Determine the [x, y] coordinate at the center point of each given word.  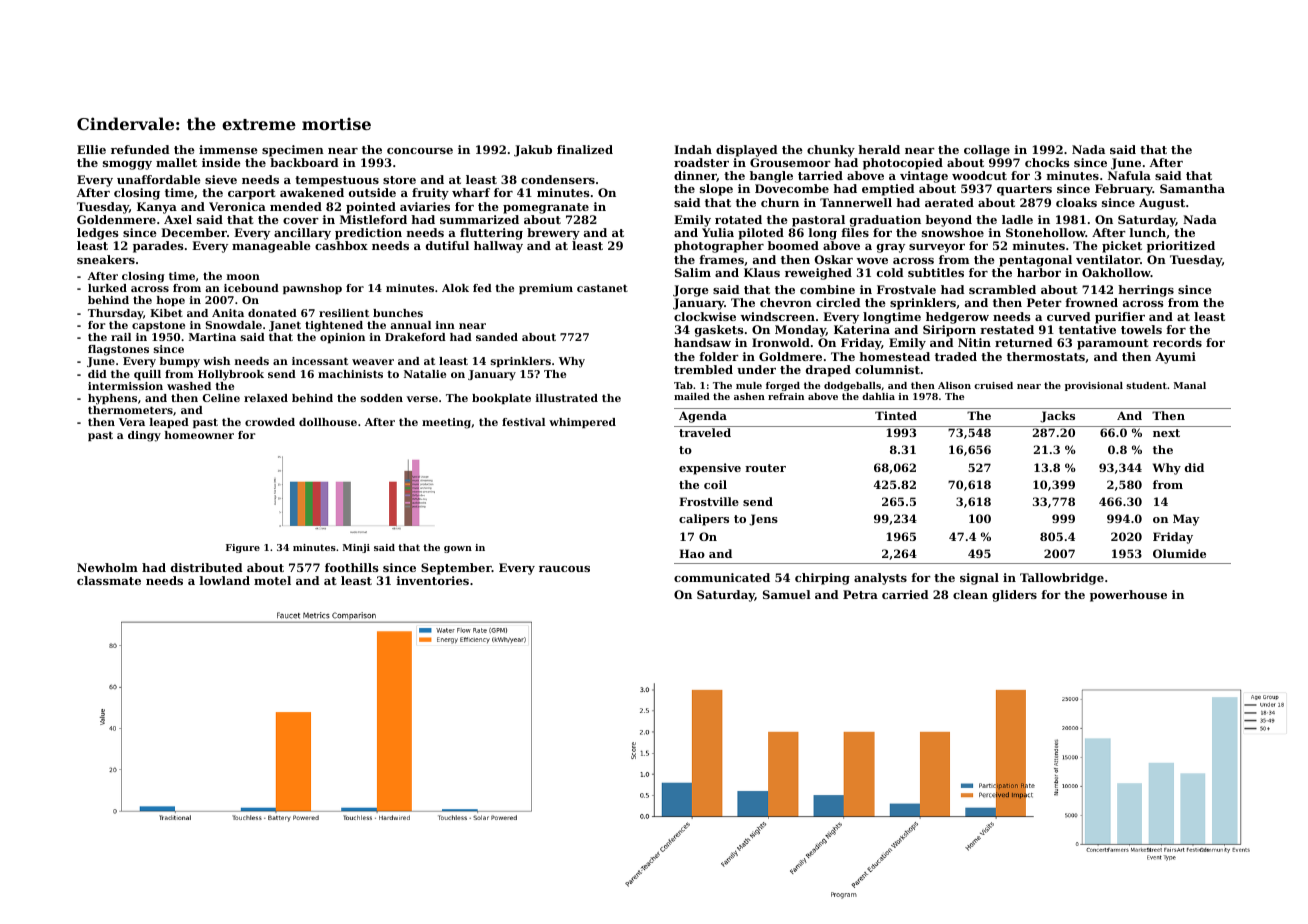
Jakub [533, 151]
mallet [176, 162]
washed [189, 386]
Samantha [1192, 188]
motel [272, 580]
